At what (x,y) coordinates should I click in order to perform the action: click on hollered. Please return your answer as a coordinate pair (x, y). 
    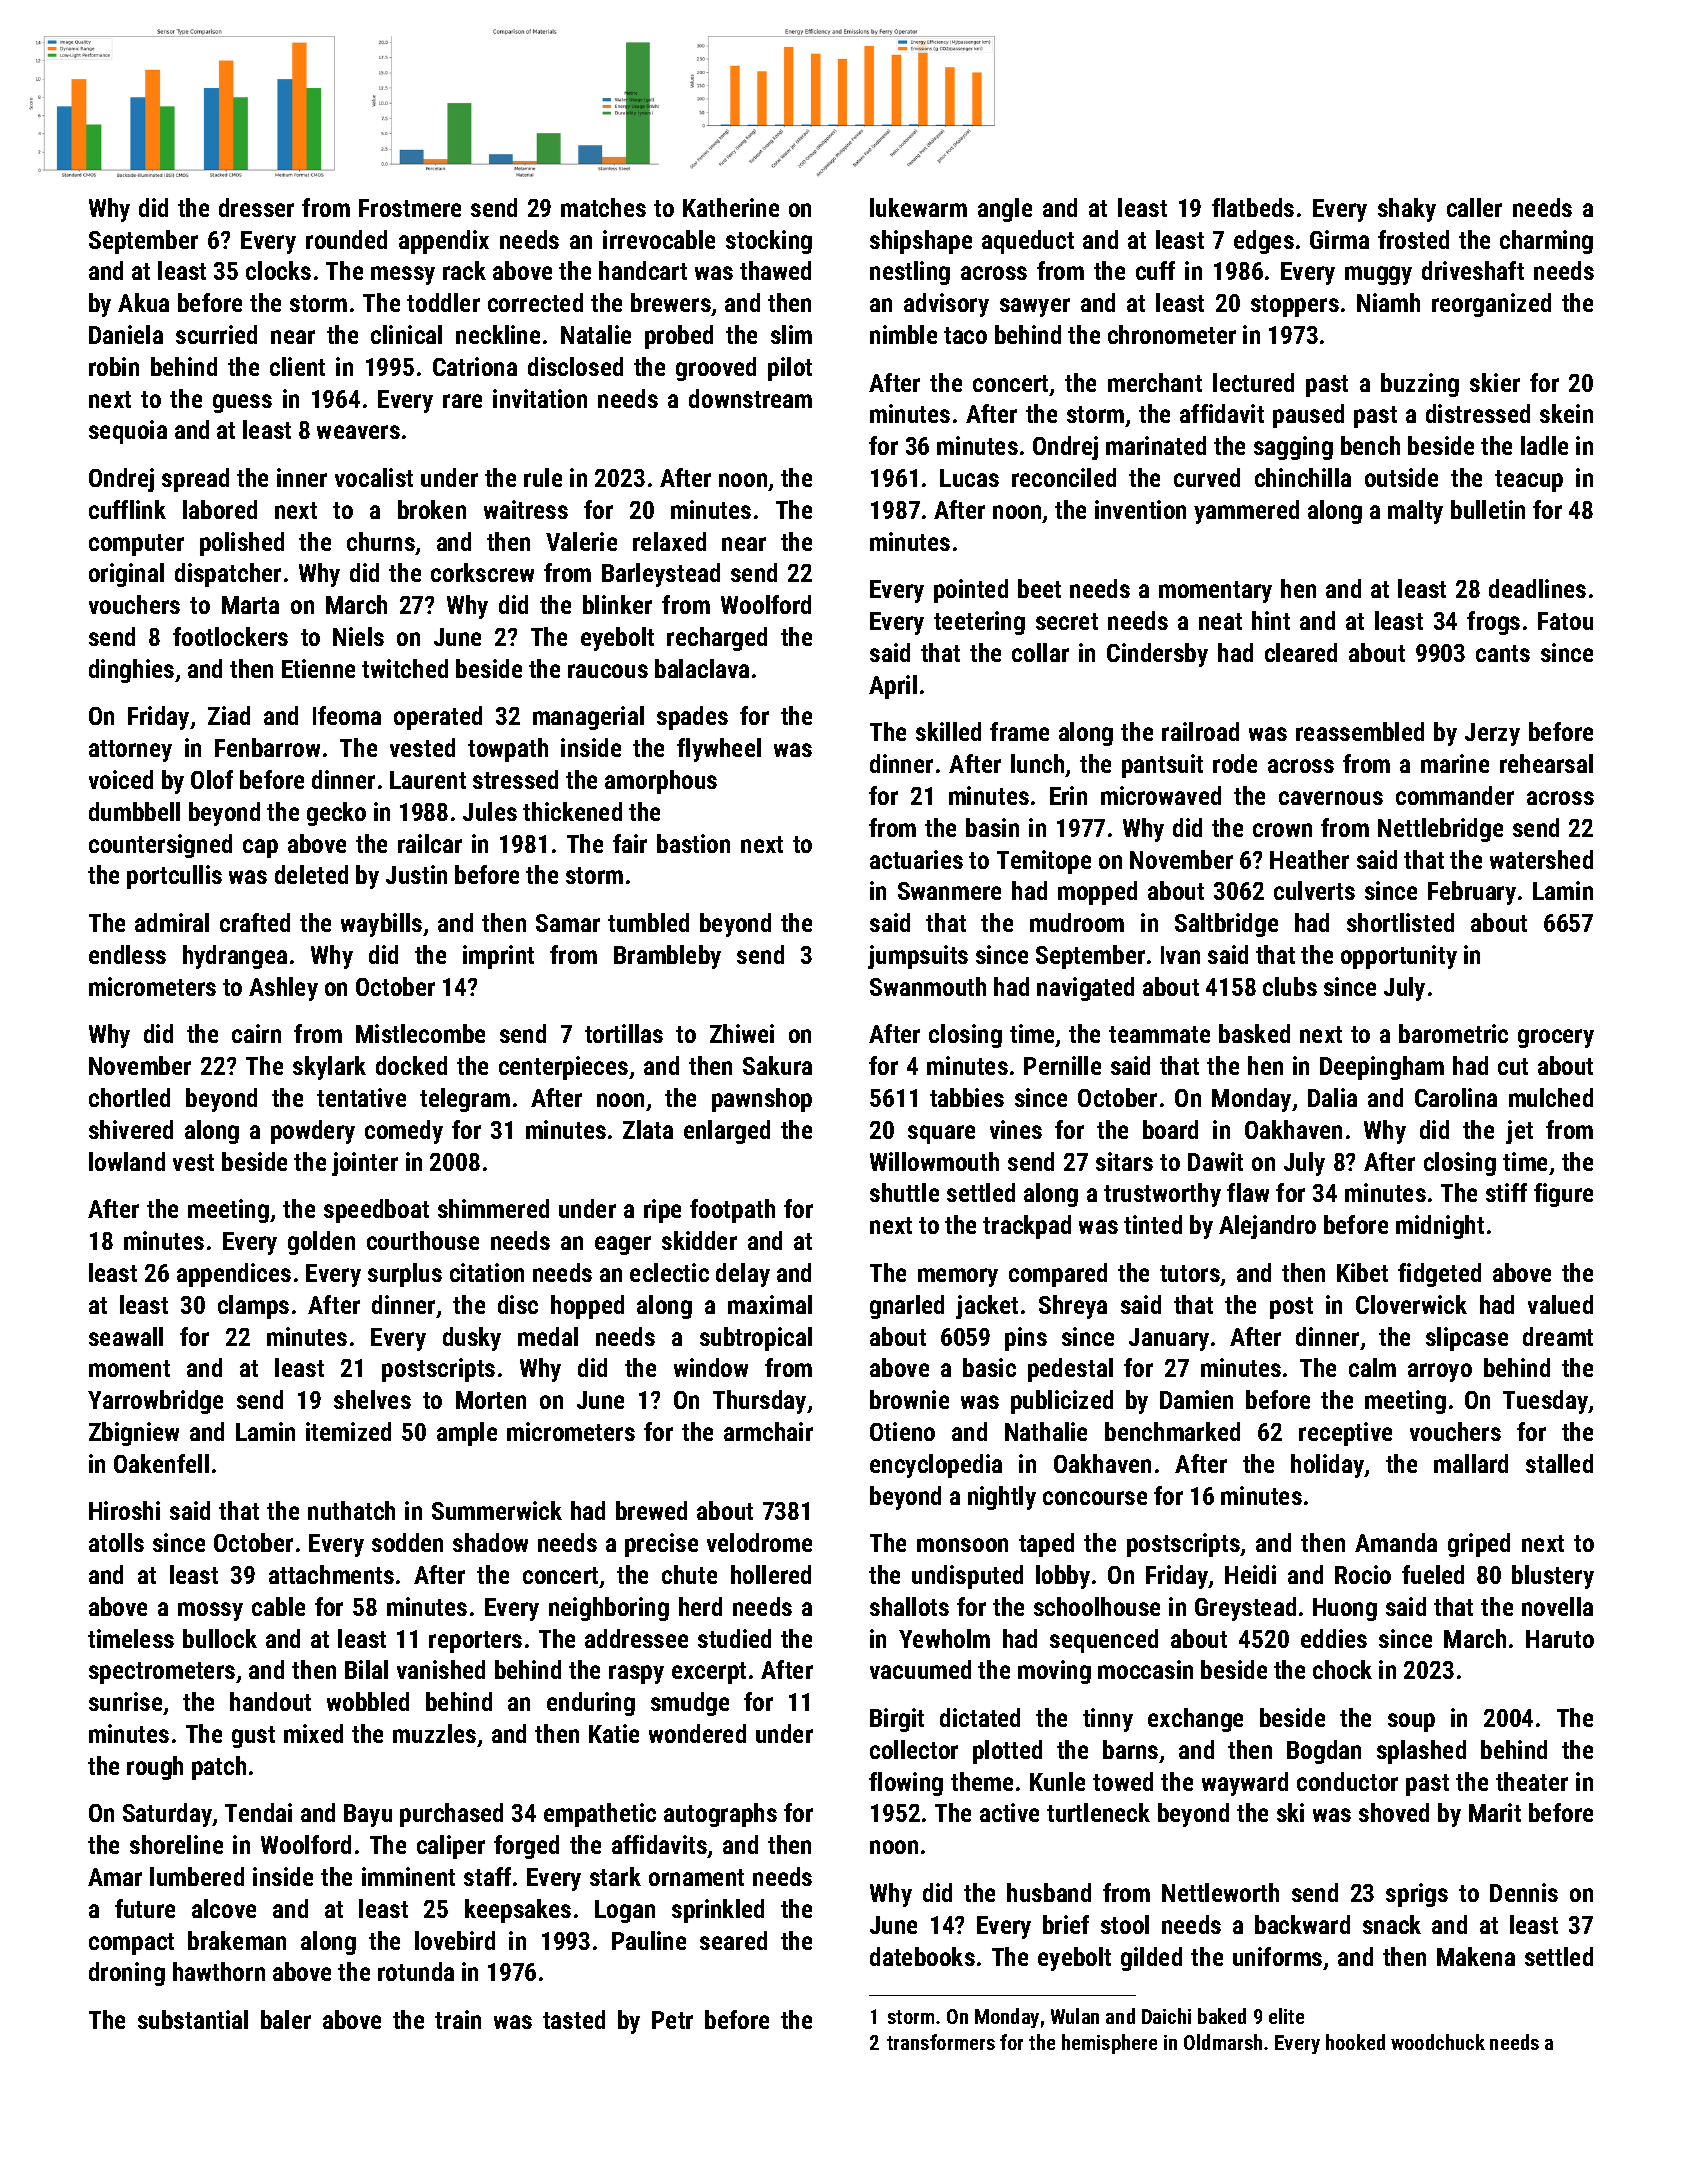
    Looking at the image, I should click on (771, 1574).
